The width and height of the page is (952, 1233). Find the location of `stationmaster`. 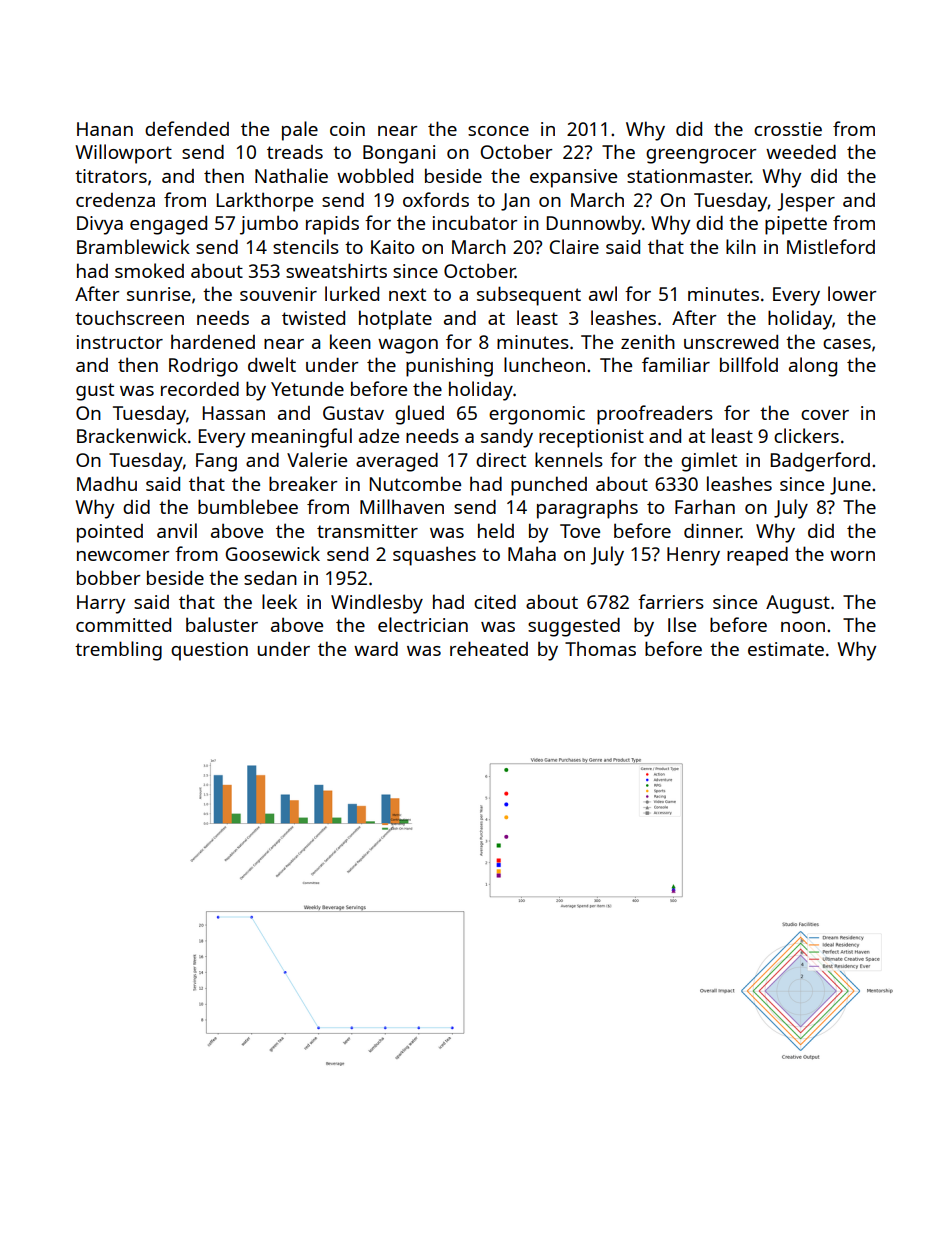

stationmaster is located at coordinates (689, 176).
